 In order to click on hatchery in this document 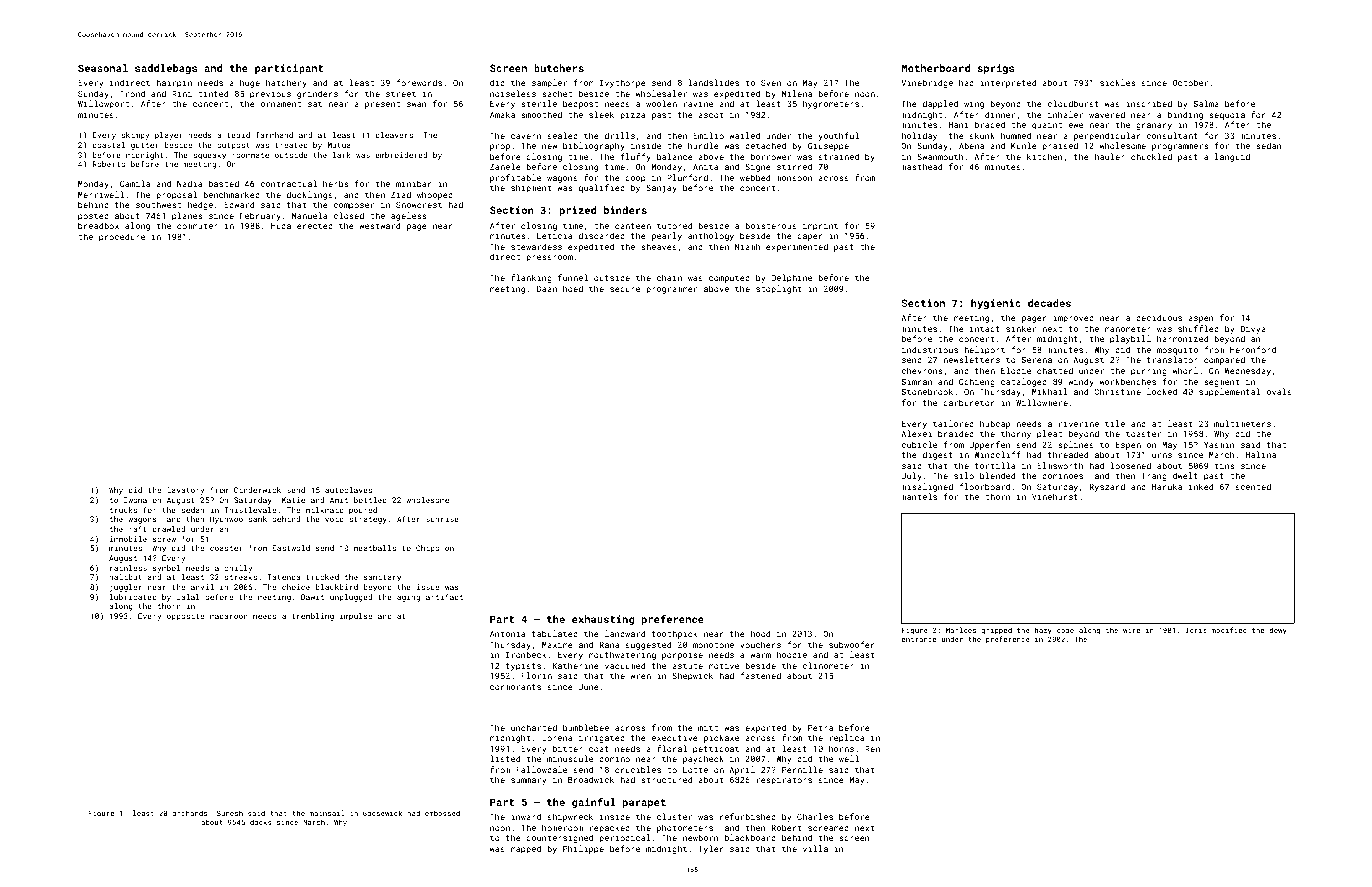, I will do `click(286, 83)`.
